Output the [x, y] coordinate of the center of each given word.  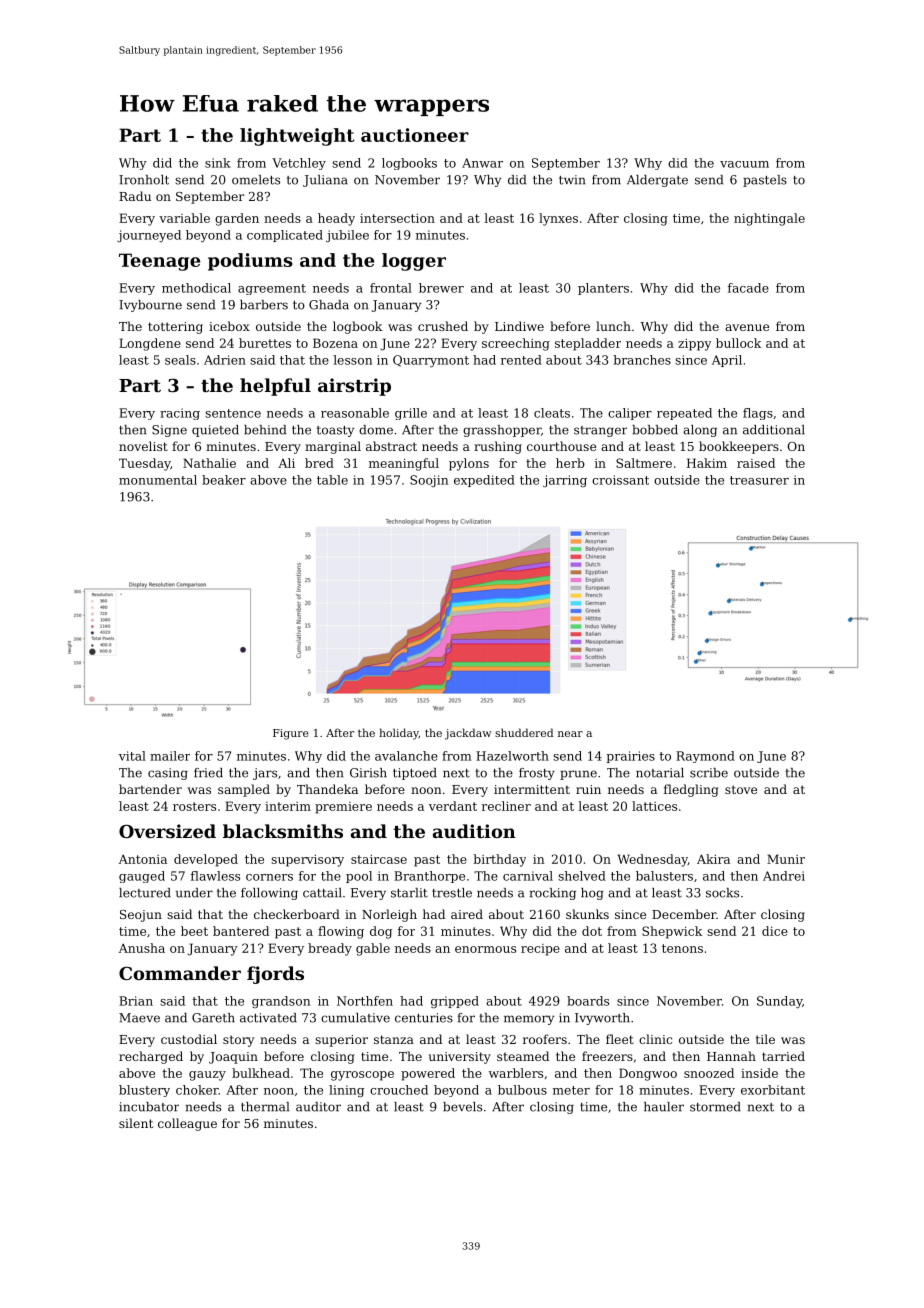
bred [319, 463]
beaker [224, 480]
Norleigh [389, 915]
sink [218, 163]
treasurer [759, 480]
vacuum [744, 164]
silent [136, 1123]
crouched [399, 1090]
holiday [399, 734]
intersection [397, 218]
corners [269, 877]
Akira [713, 859]
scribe [709, 773]
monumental [158, 480]
